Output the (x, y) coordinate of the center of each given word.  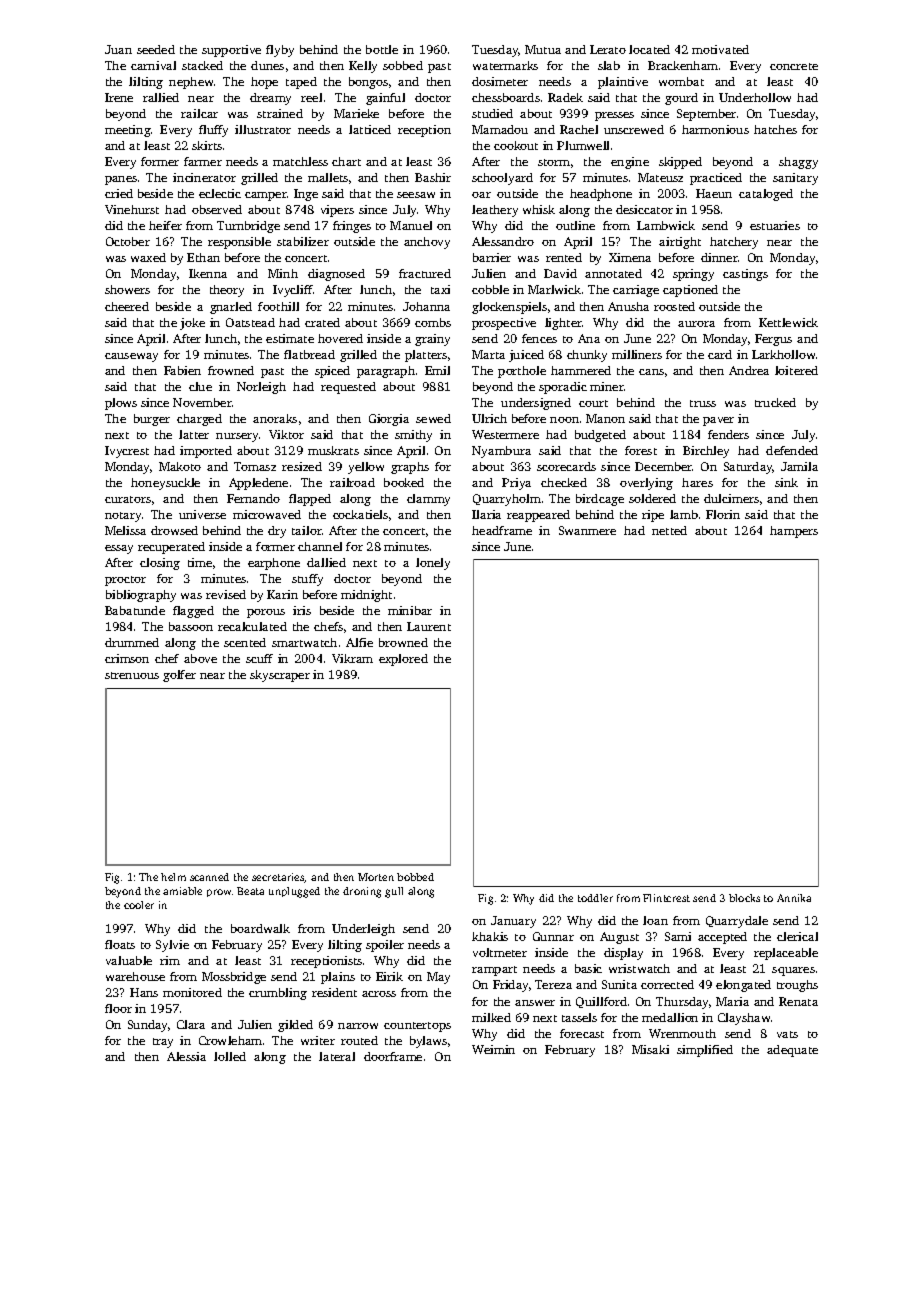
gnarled (231, 308)
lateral (337, 1056)
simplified (705, 1051)
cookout (516, 145)
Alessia (186, 1056)
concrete (794, 66)
